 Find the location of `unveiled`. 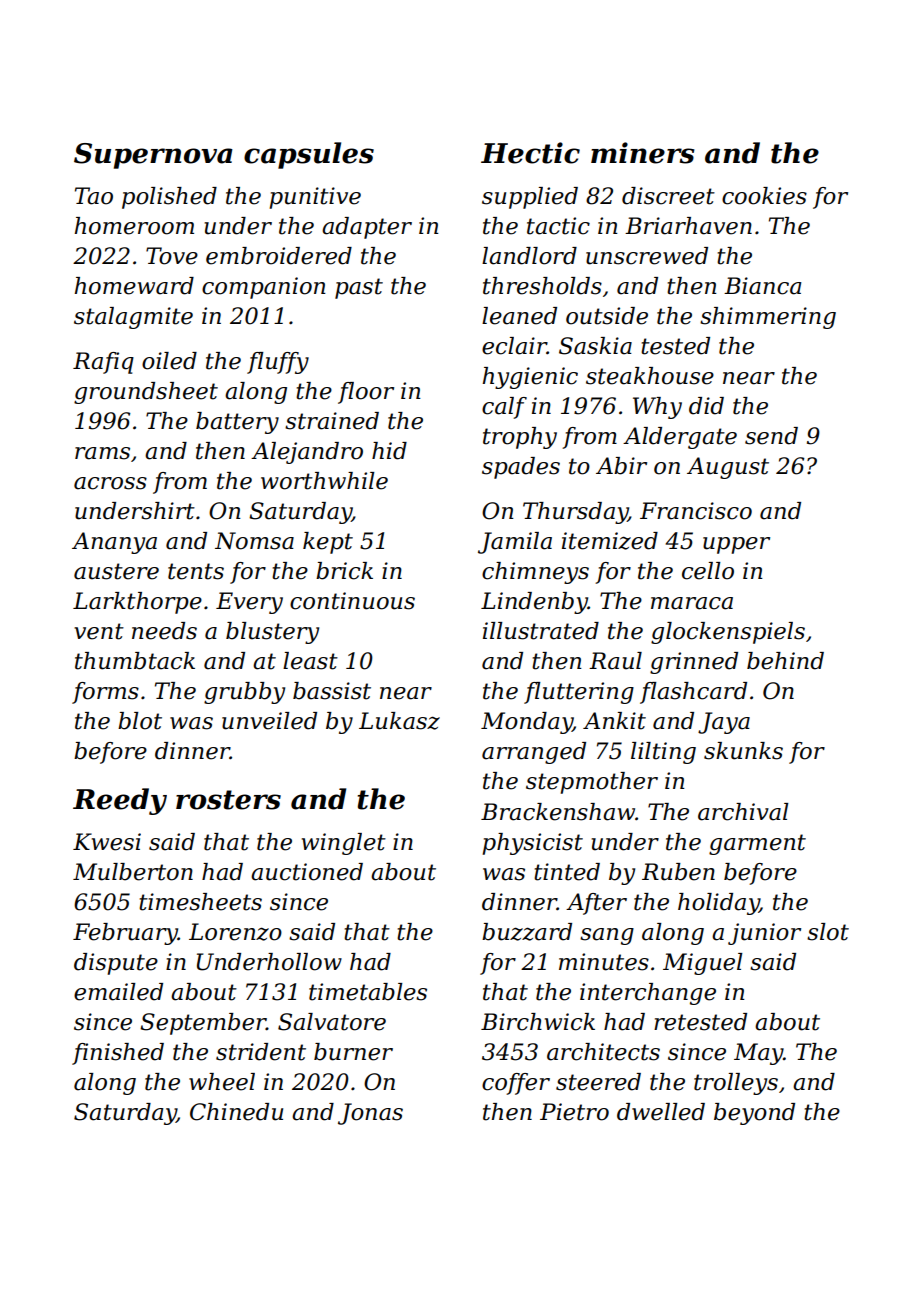

unveiled is located at coordinates (269, 721).
